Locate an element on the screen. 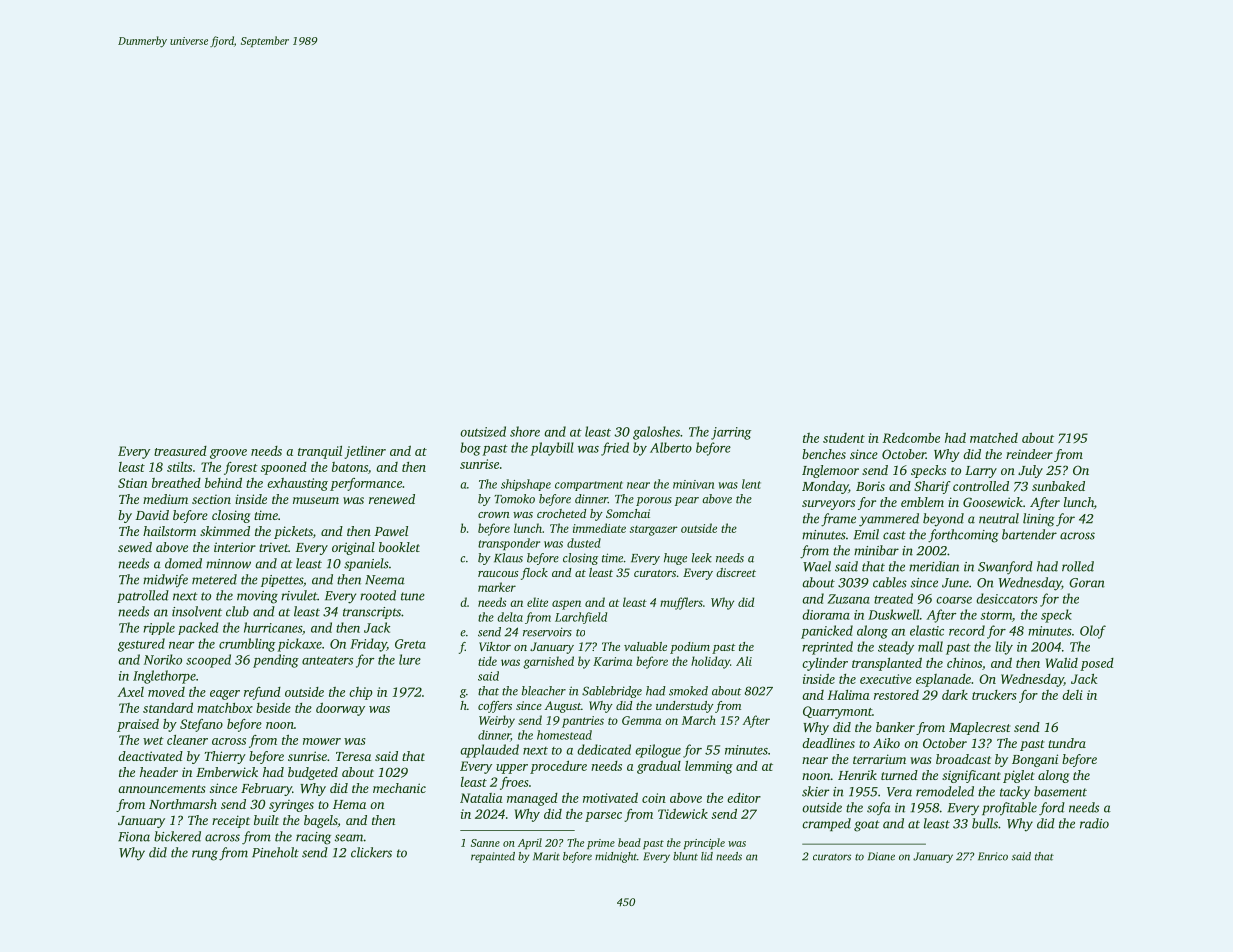 Image resolution: width=1233 pixels, height=952 pixels. shore is located at coordinates (525, 431).
